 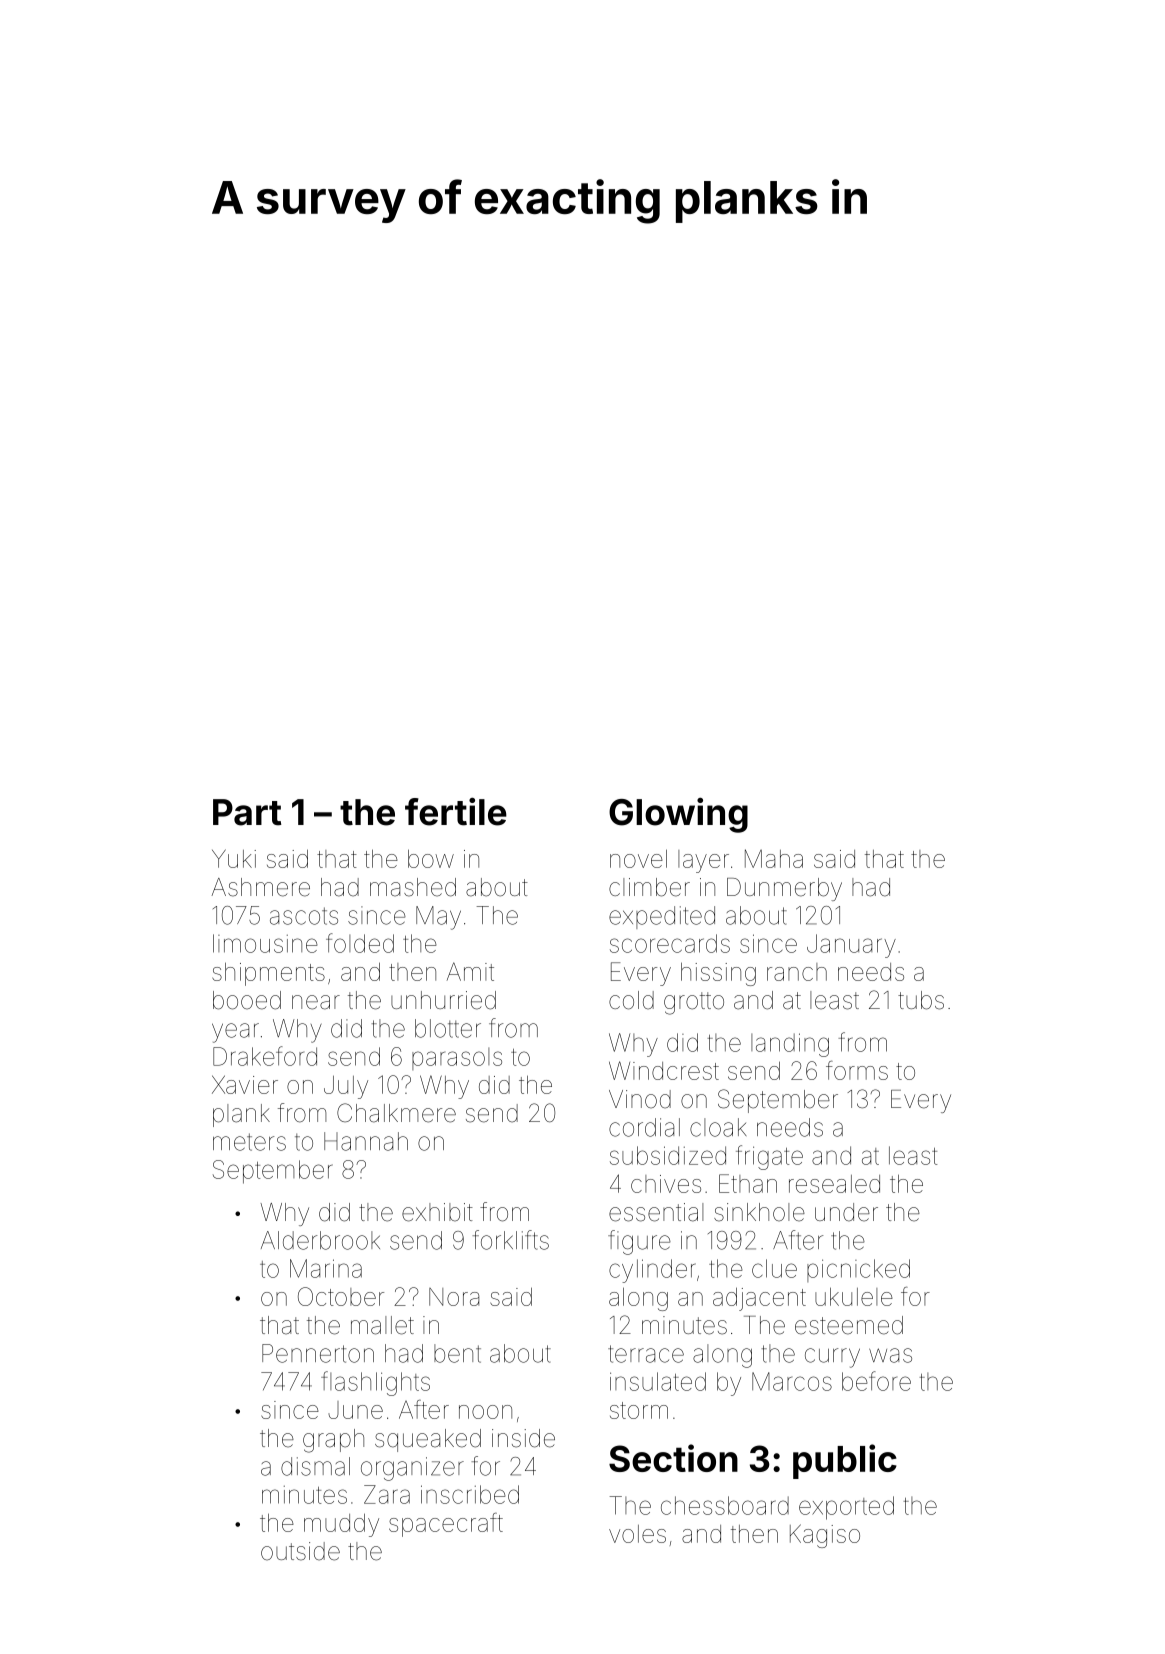 What do you see at coordinates (470, 1494) in the screenshot?
I see `inscribed` at bounding box center [470, 1494].
